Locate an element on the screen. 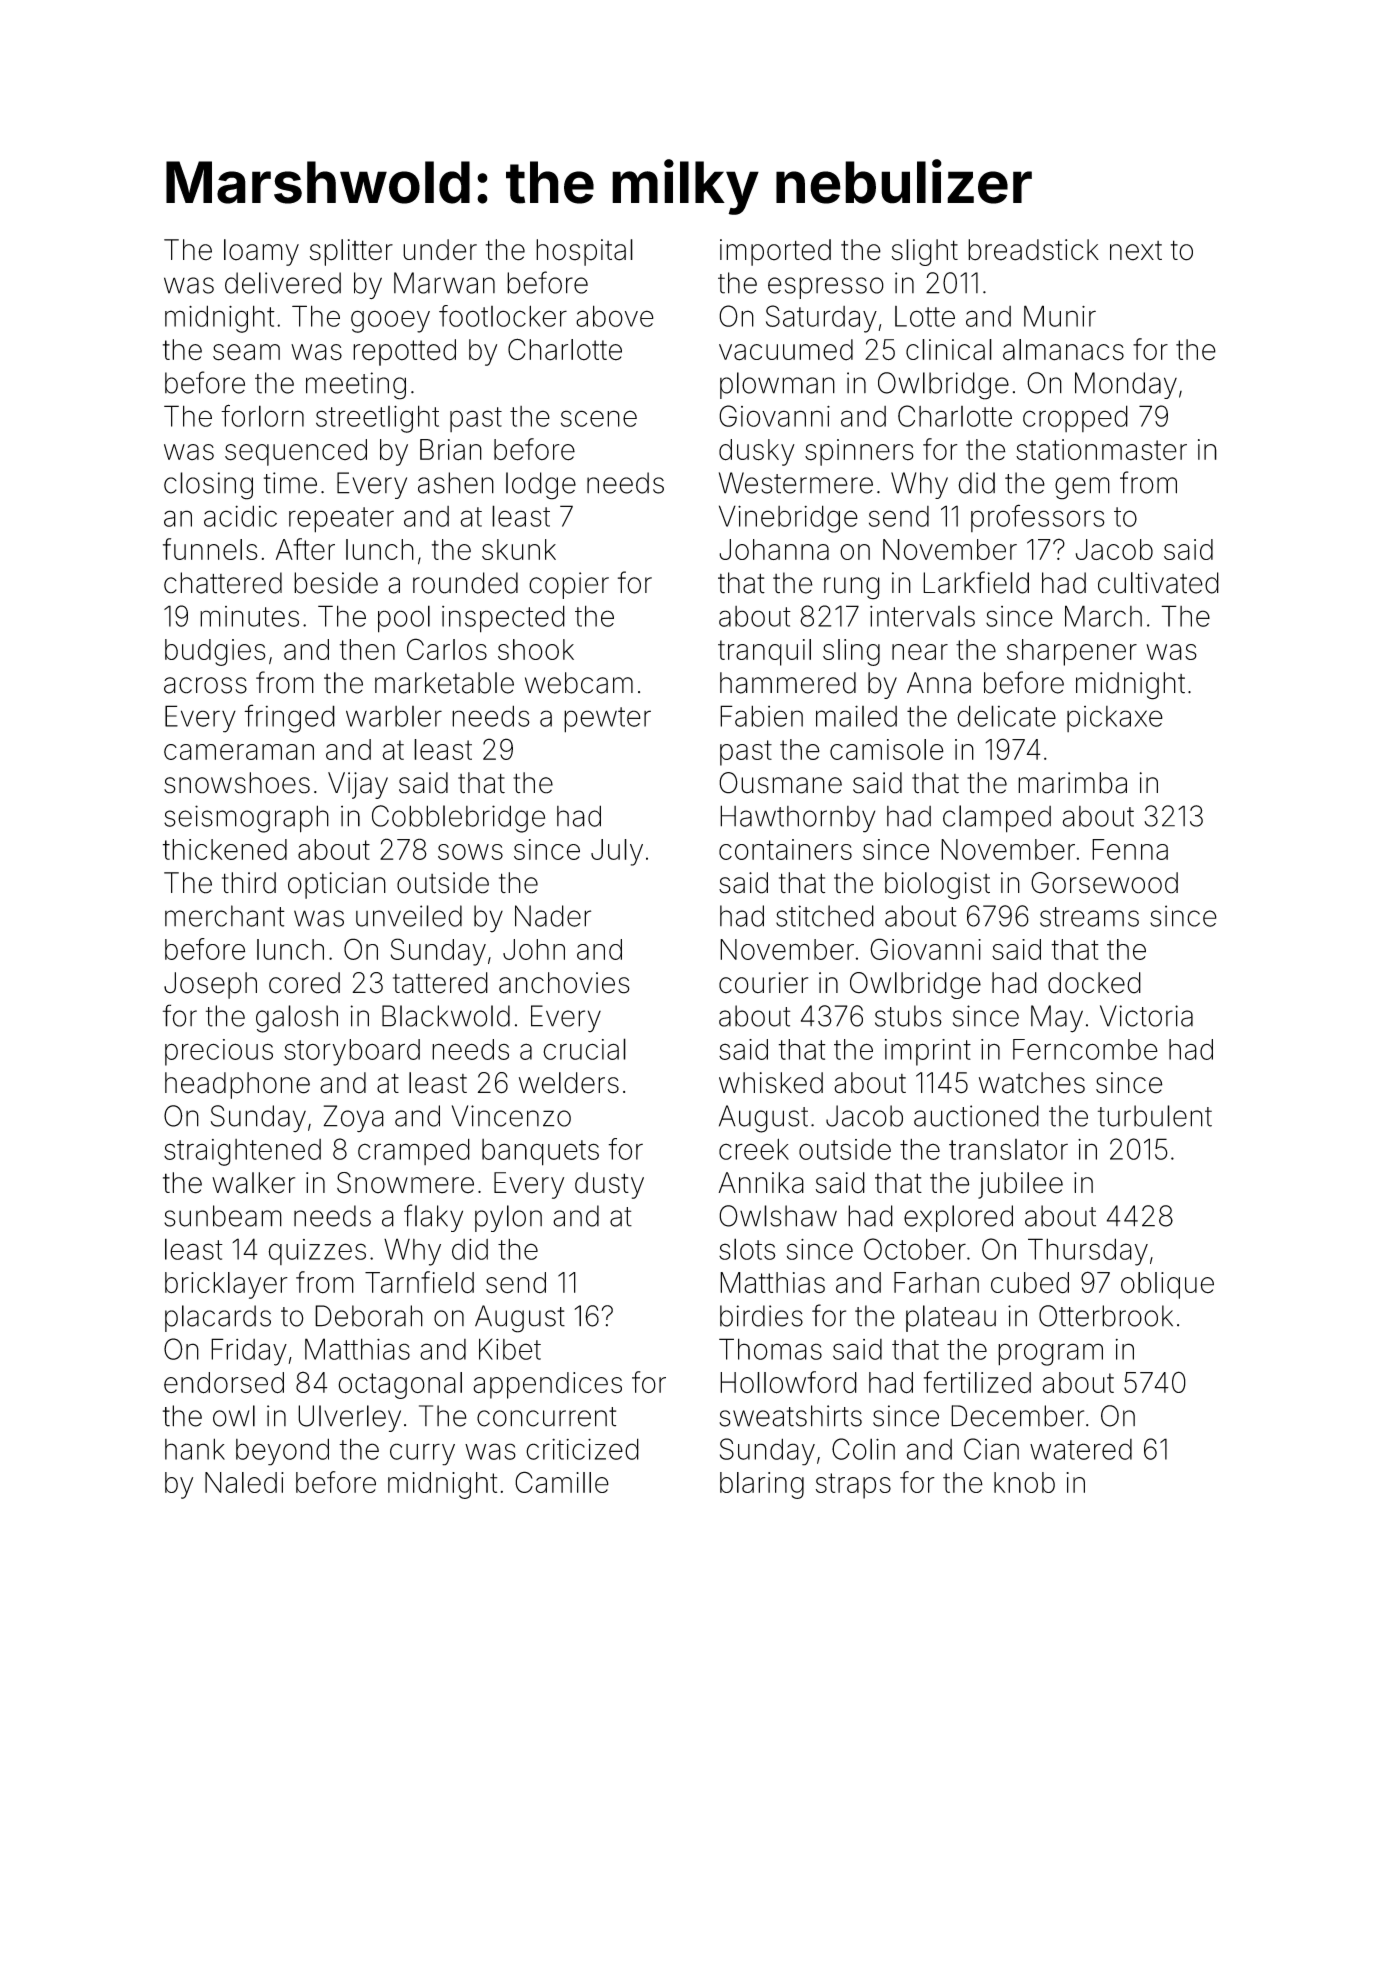  hospital is located at coordinates (584, 252).
